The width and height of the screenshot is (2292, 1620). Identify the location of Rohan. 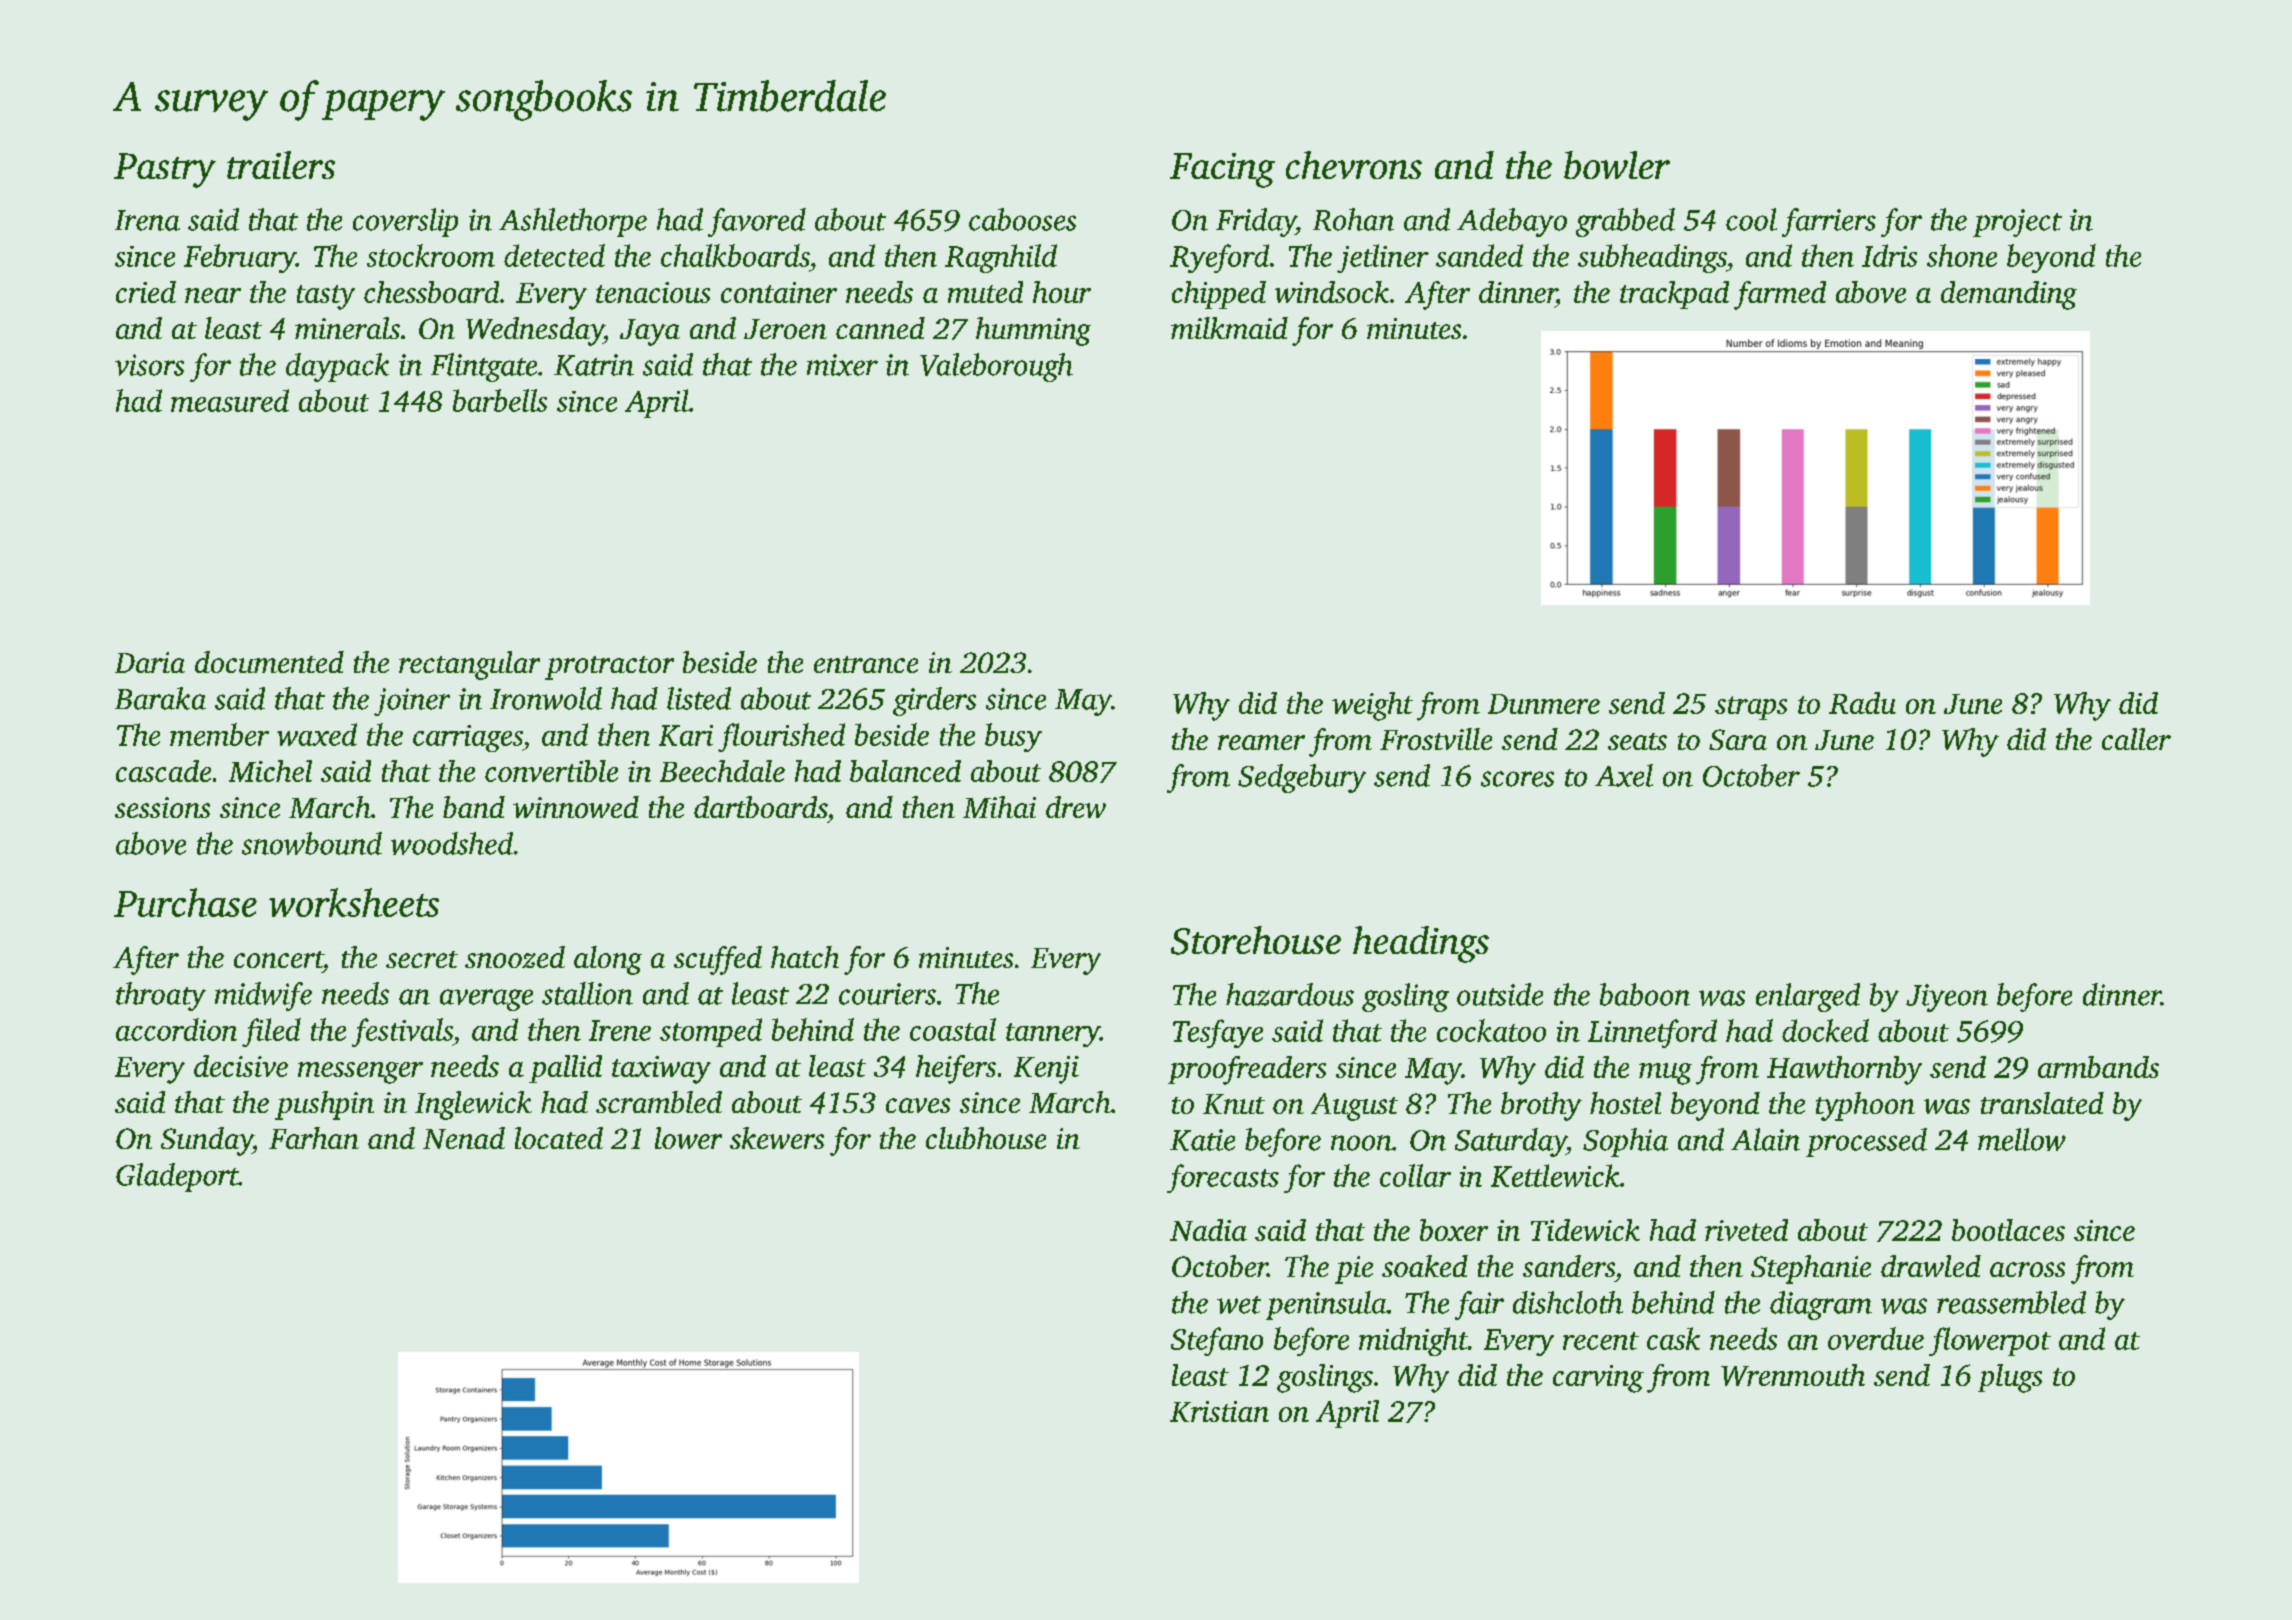
(1353, 219).
